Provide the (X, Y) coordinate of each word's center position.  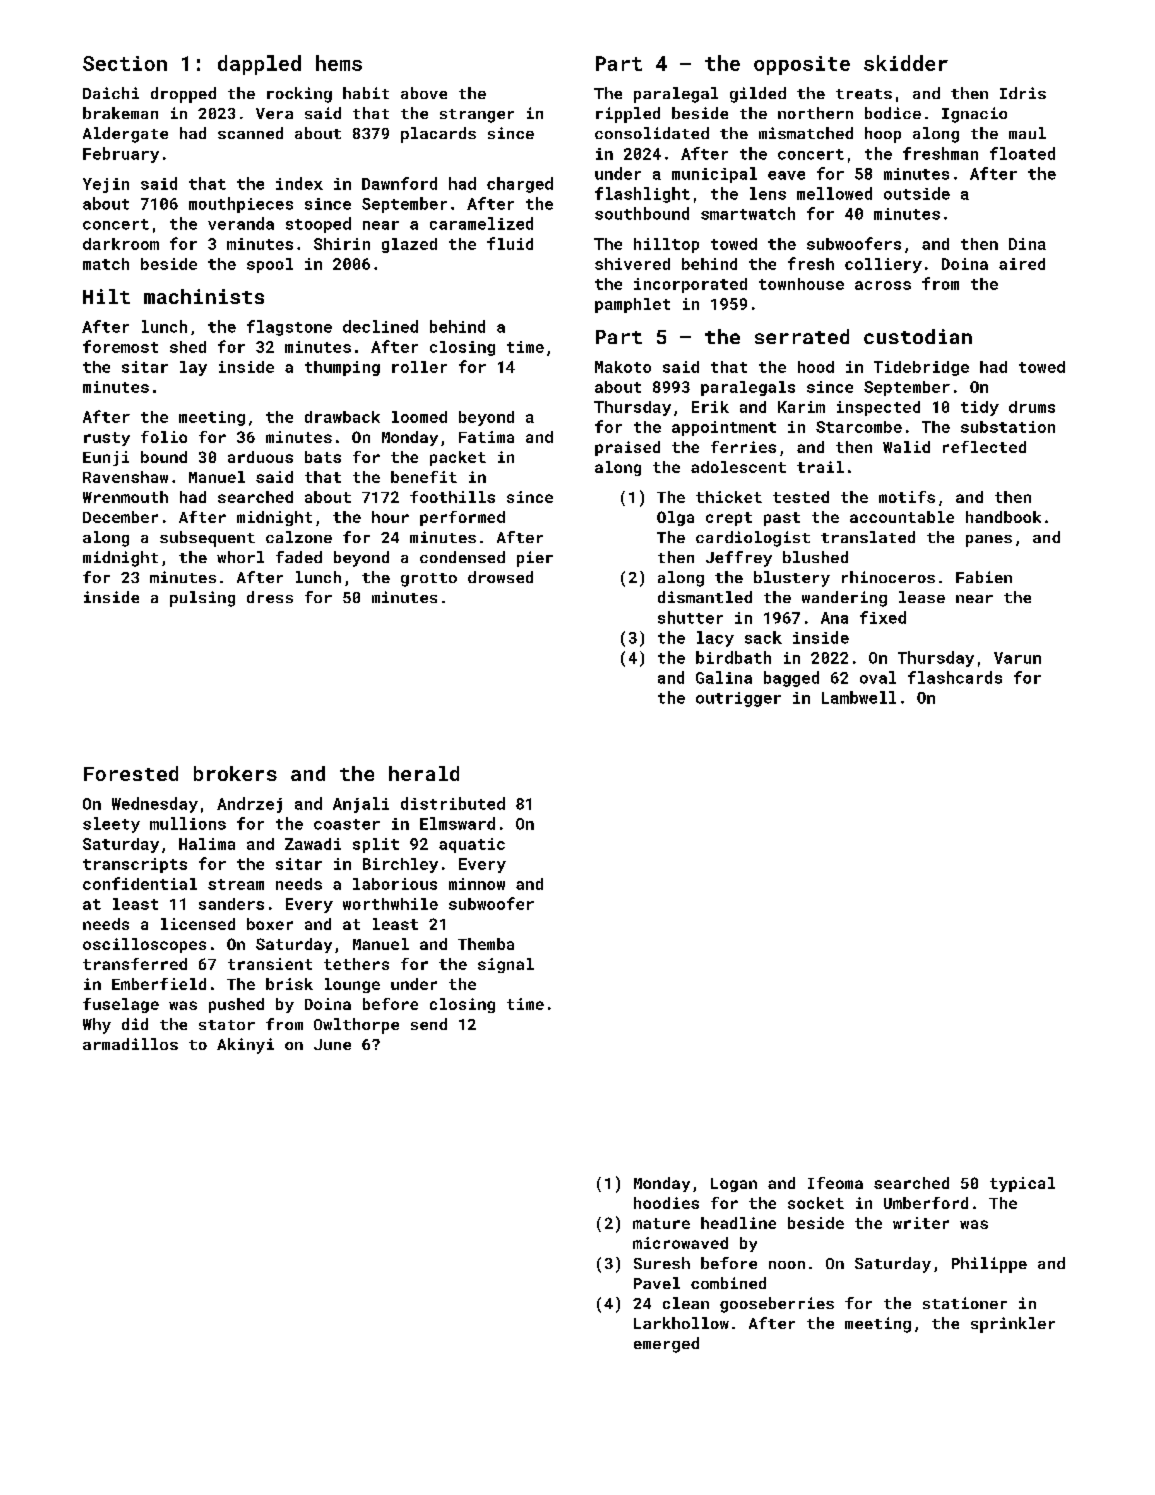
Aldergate (125, 135)
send (429, 1024)
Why (97, 1026)
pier (535, 559)
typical (1022, 1184)
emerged (666, 1345)
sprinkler (1013, 1325)
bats (323, 457)
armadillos (130, 1044)
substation (1008, 427)
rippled (628, 115)
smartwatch (748, 213)
